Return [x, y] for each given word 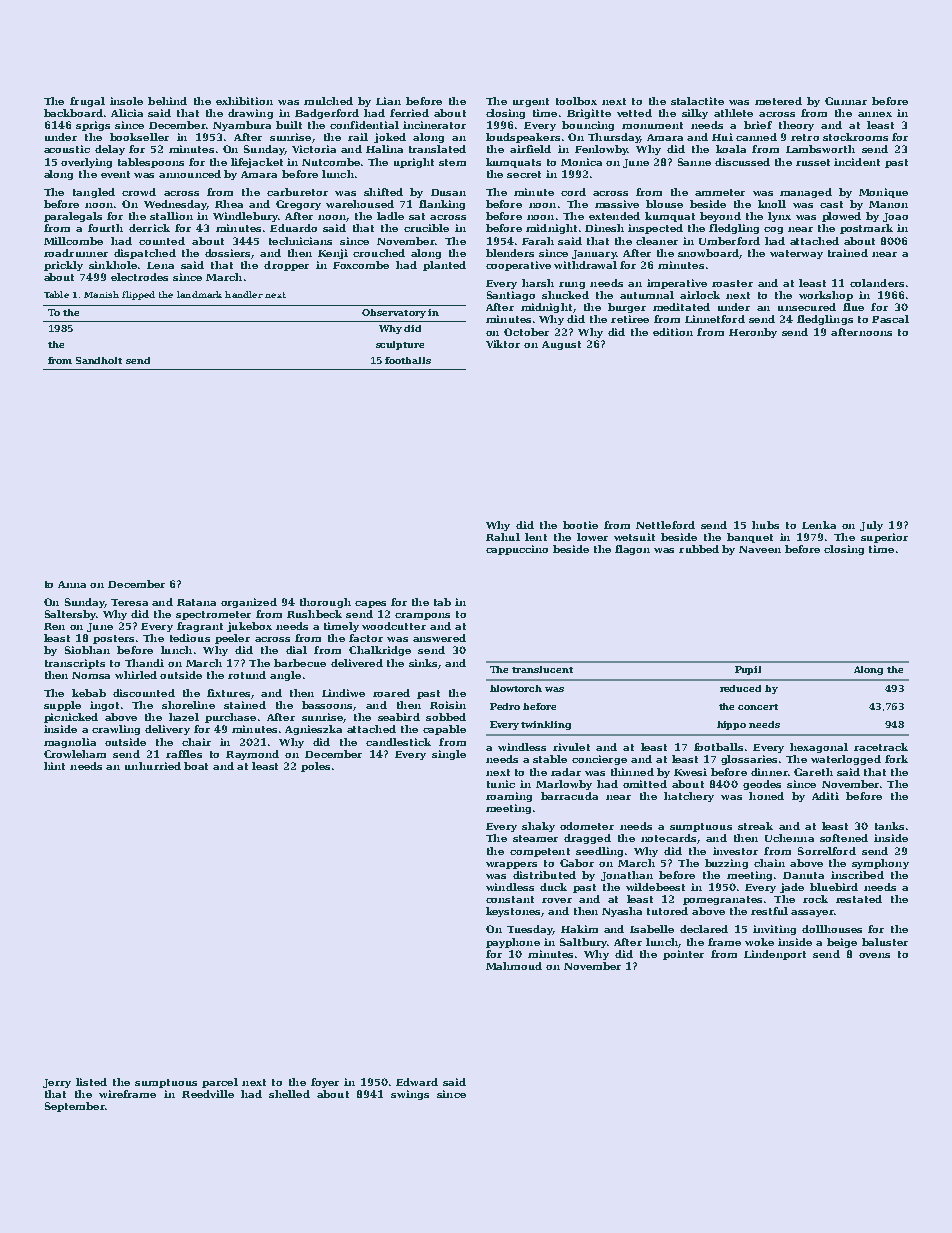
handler [244, 294]
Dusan [448, 192]
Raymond [252, 755]
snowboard [708, 253]
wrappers [511, 865]
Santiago [511, 296]
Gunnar [846, 101]
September [75, 1107]
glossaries [749, 760]
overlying [86, 163]
